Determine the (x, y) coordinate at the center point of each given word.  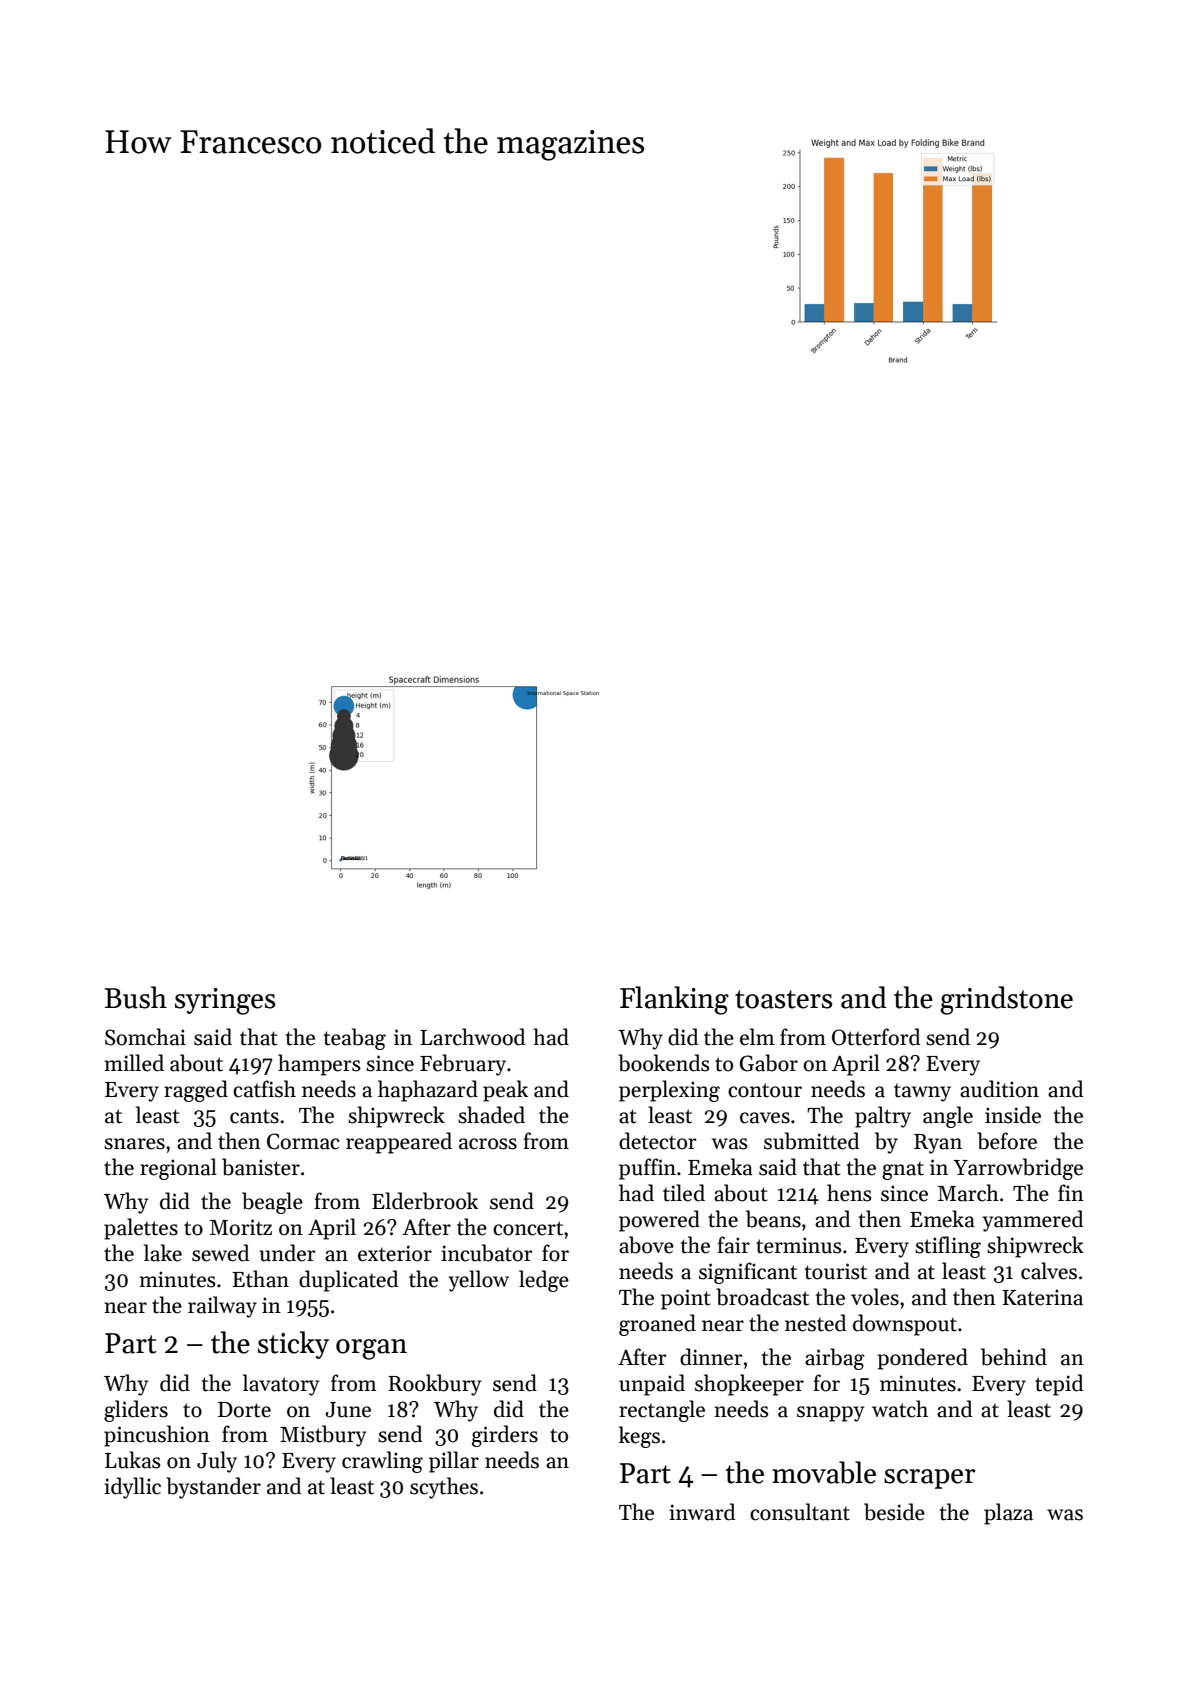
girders (505, 1436)
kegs (639, 1437)
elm (757, 1037)
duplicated (348, 1281)
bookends (664, 1063)
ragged (196, 1091)
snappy (830, 1414)
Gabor (769, 1063)
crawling (382, 1462)
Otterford (876, 1037)
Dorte (244, 1410)
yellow (478, 1281)
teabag (355, 1039)
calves (1049, 1271)
